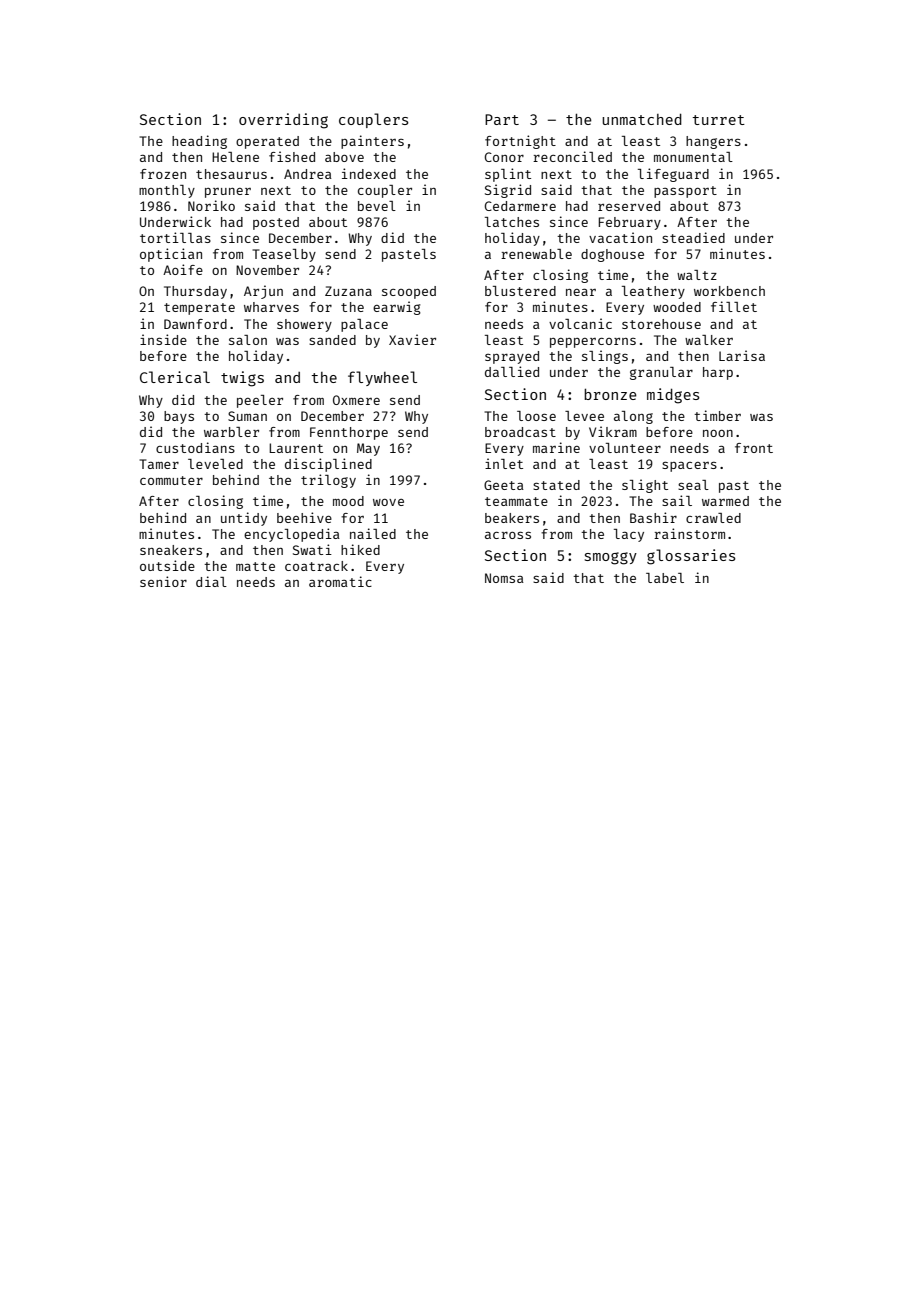 This screenshot has height=1314, width=924. What do you see at coordinates (512, 222) in the screenshot?
I see `latches` at bounding box center [512, 222].
